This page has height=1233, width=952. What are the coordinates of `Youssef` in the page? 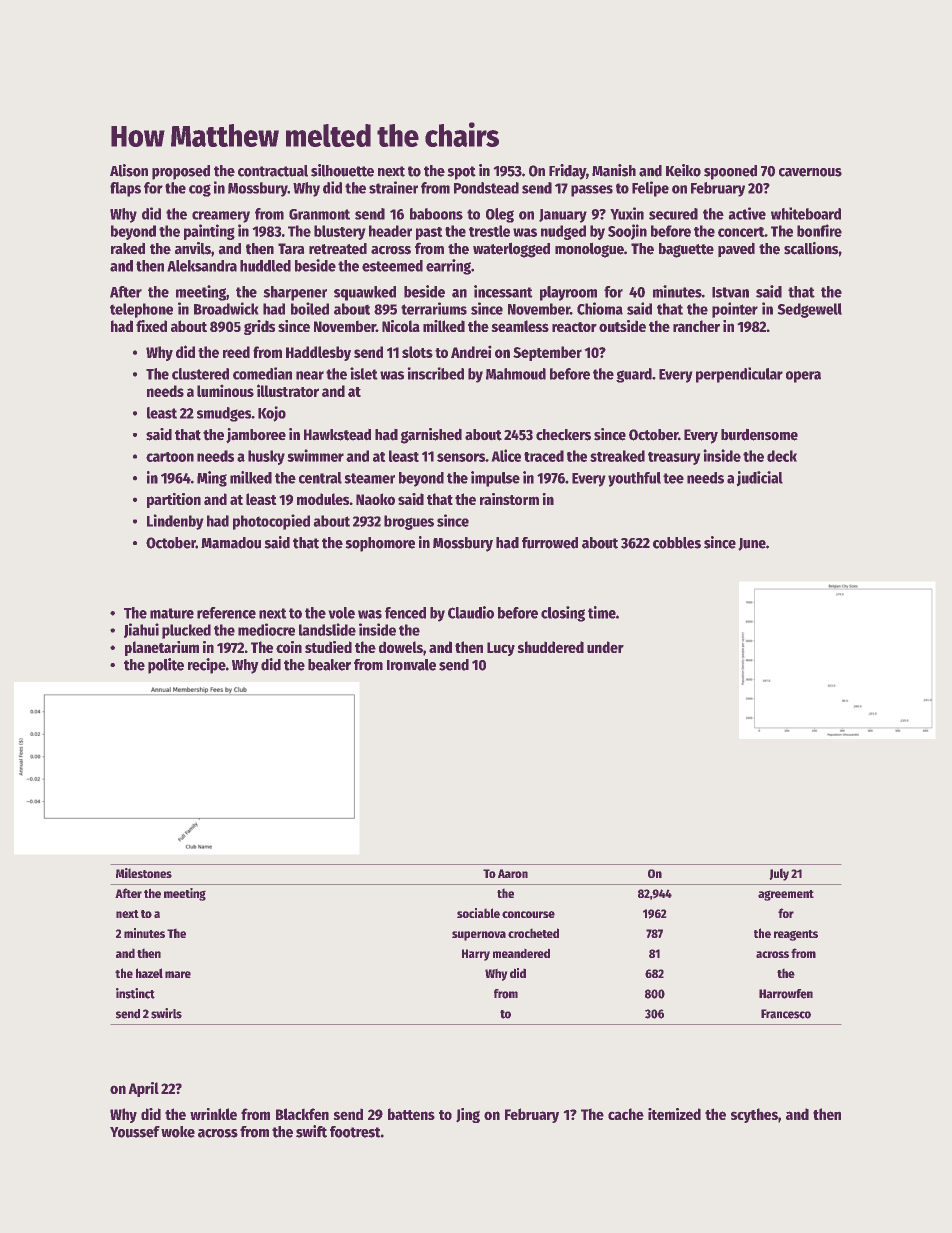 It's located at (135, 1132).
